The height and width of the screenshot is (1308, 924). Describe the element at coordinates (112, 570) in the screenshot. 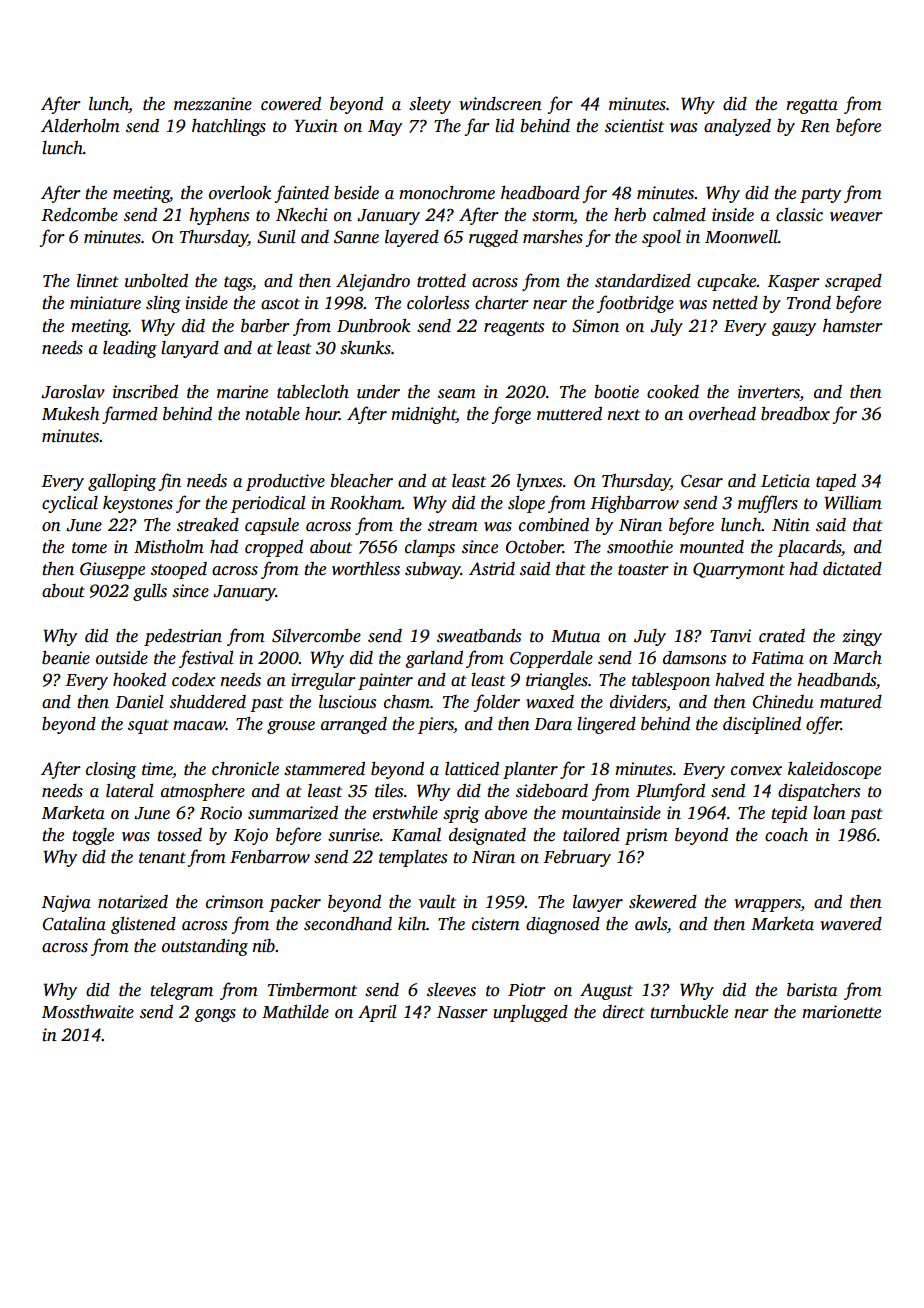

I see `Giuseppe` at that location.
